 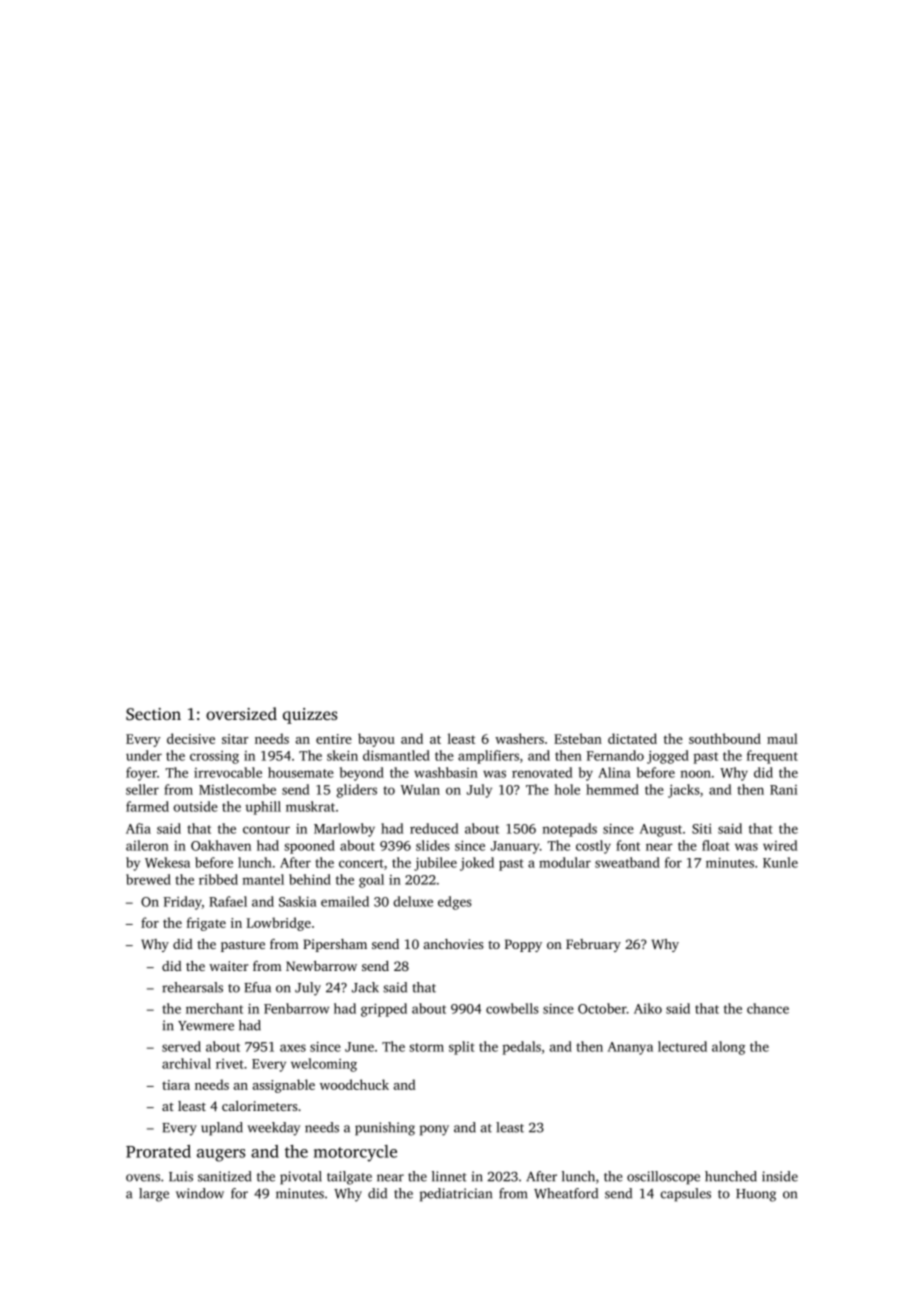 I want to click on emailed, so click(x=345, y=901).
